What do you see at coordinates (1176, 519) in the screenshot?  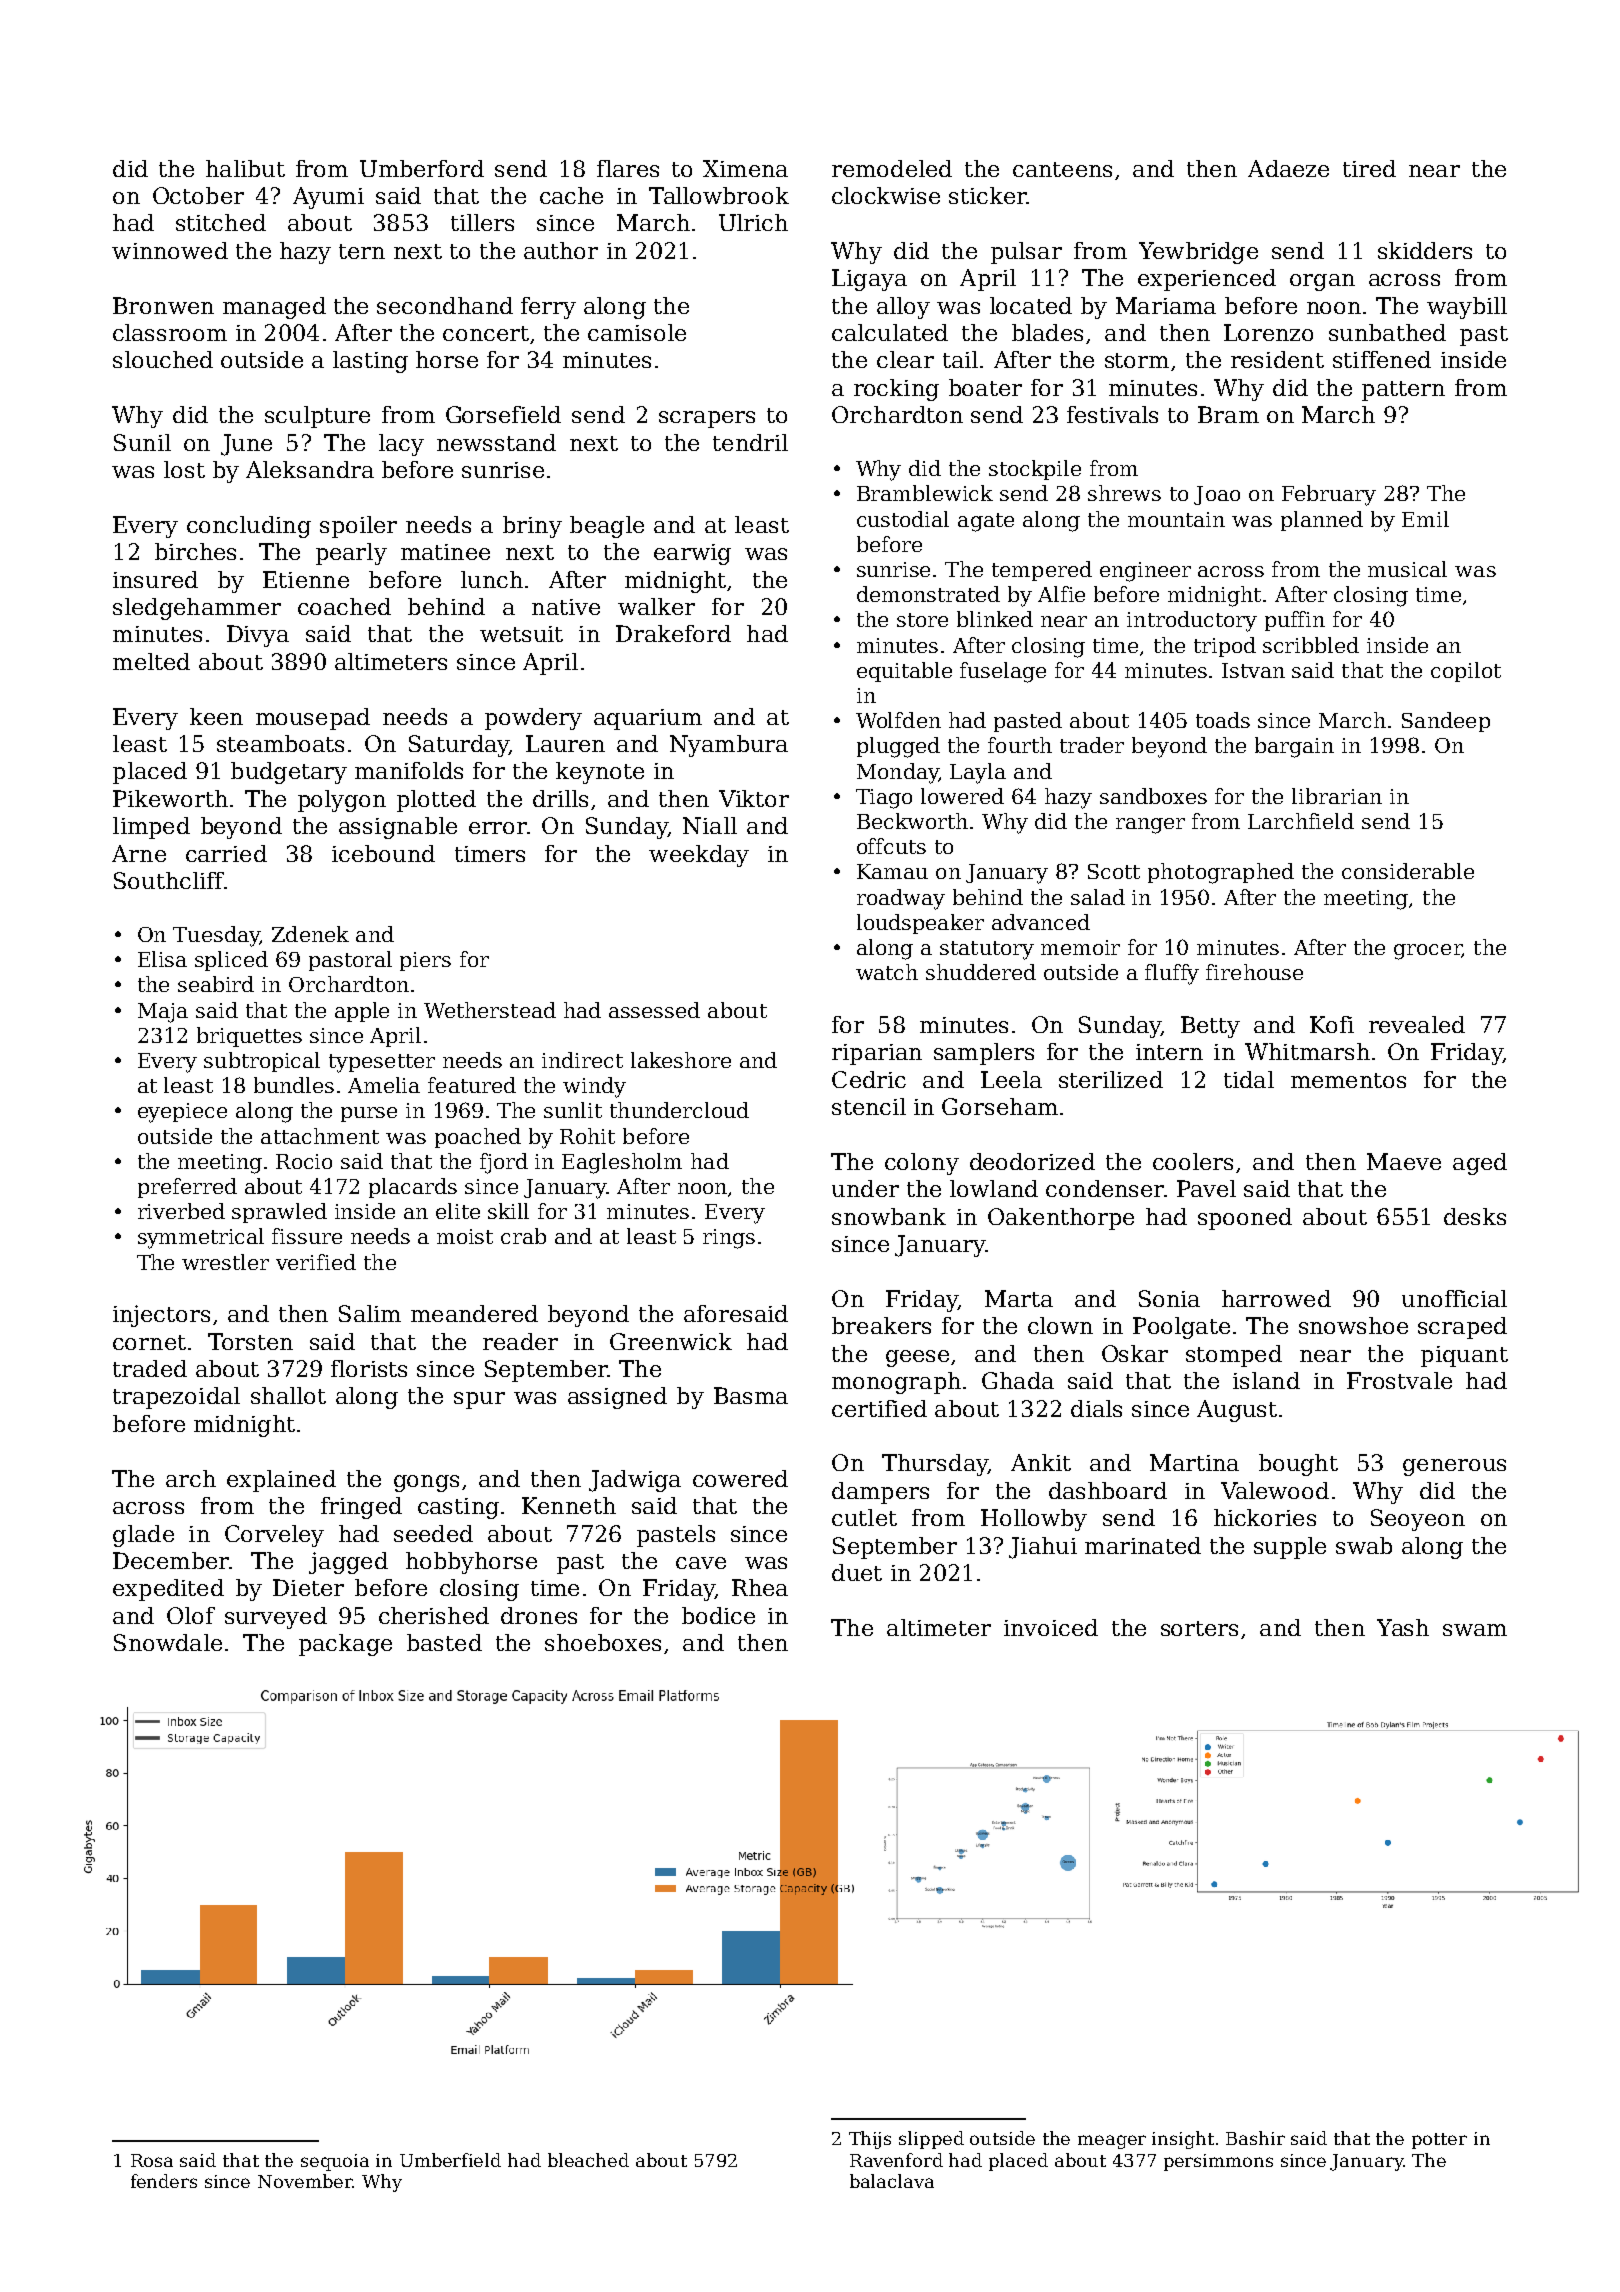 I see `mountain` at bounding box center [1176, 519].
